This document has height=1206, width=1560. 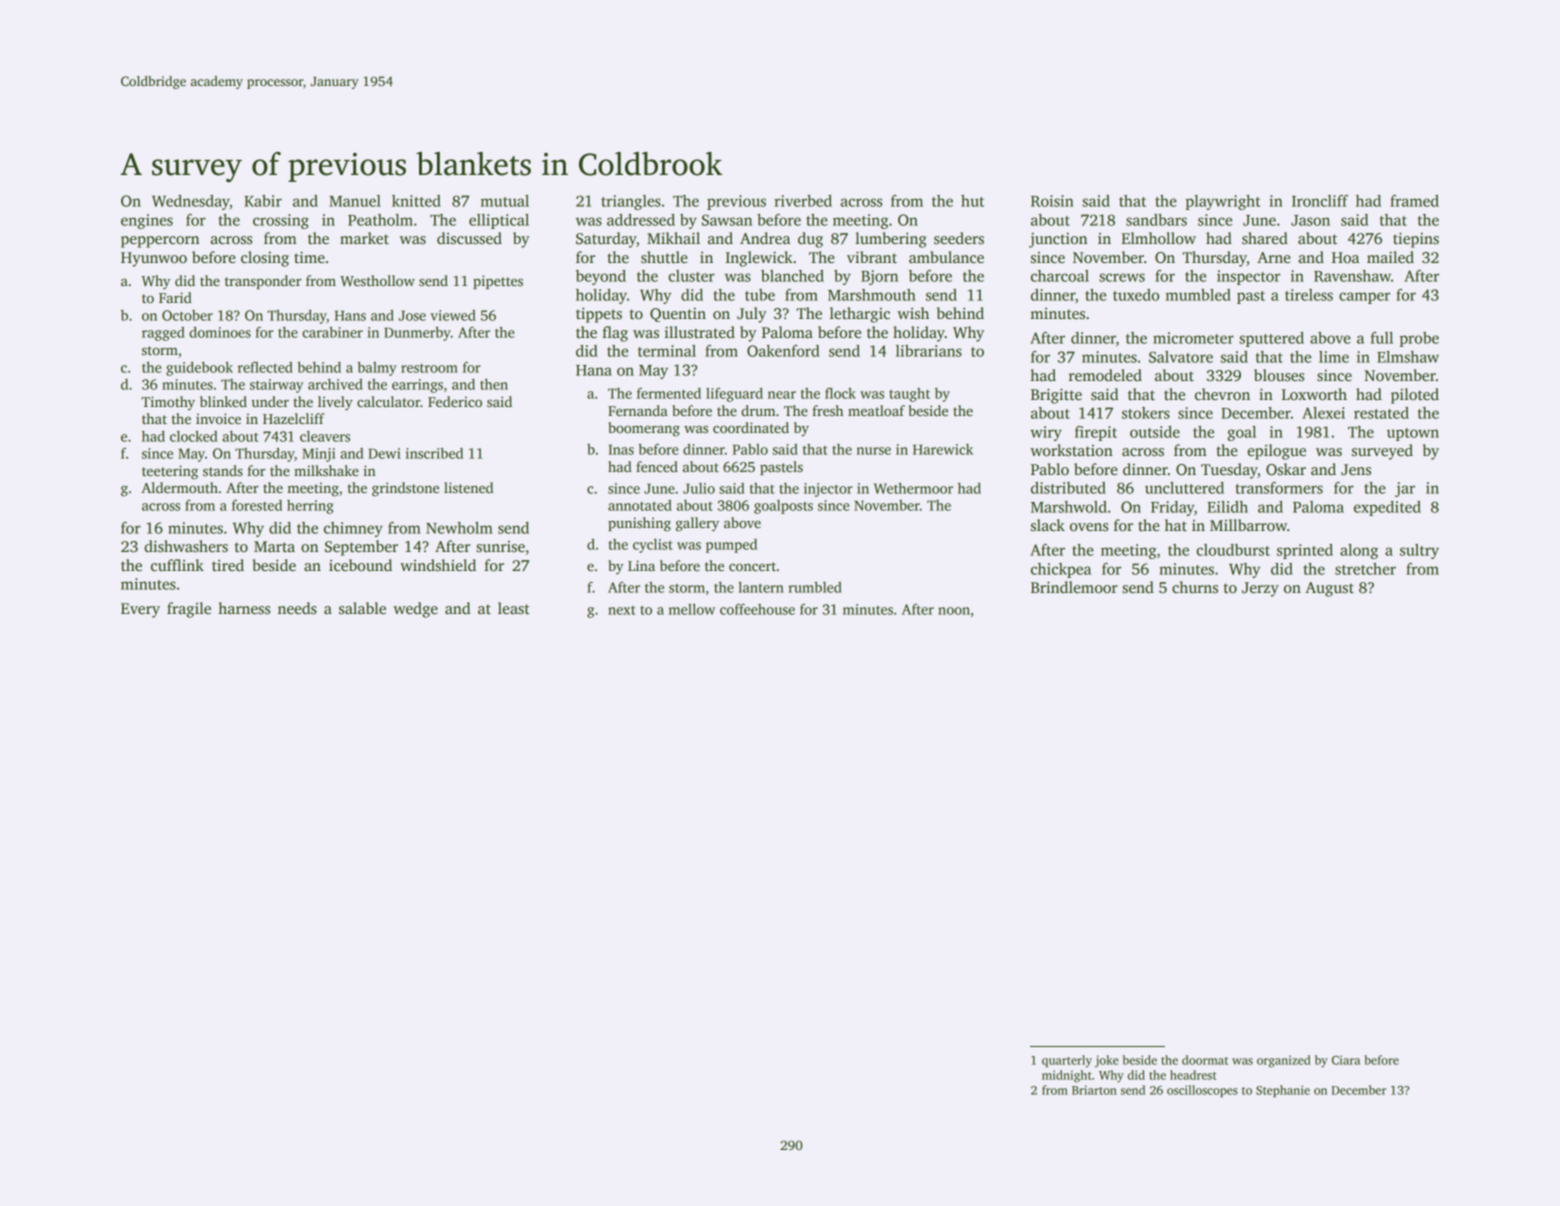 I want to click on fermented, so click(x=669, y=393).
